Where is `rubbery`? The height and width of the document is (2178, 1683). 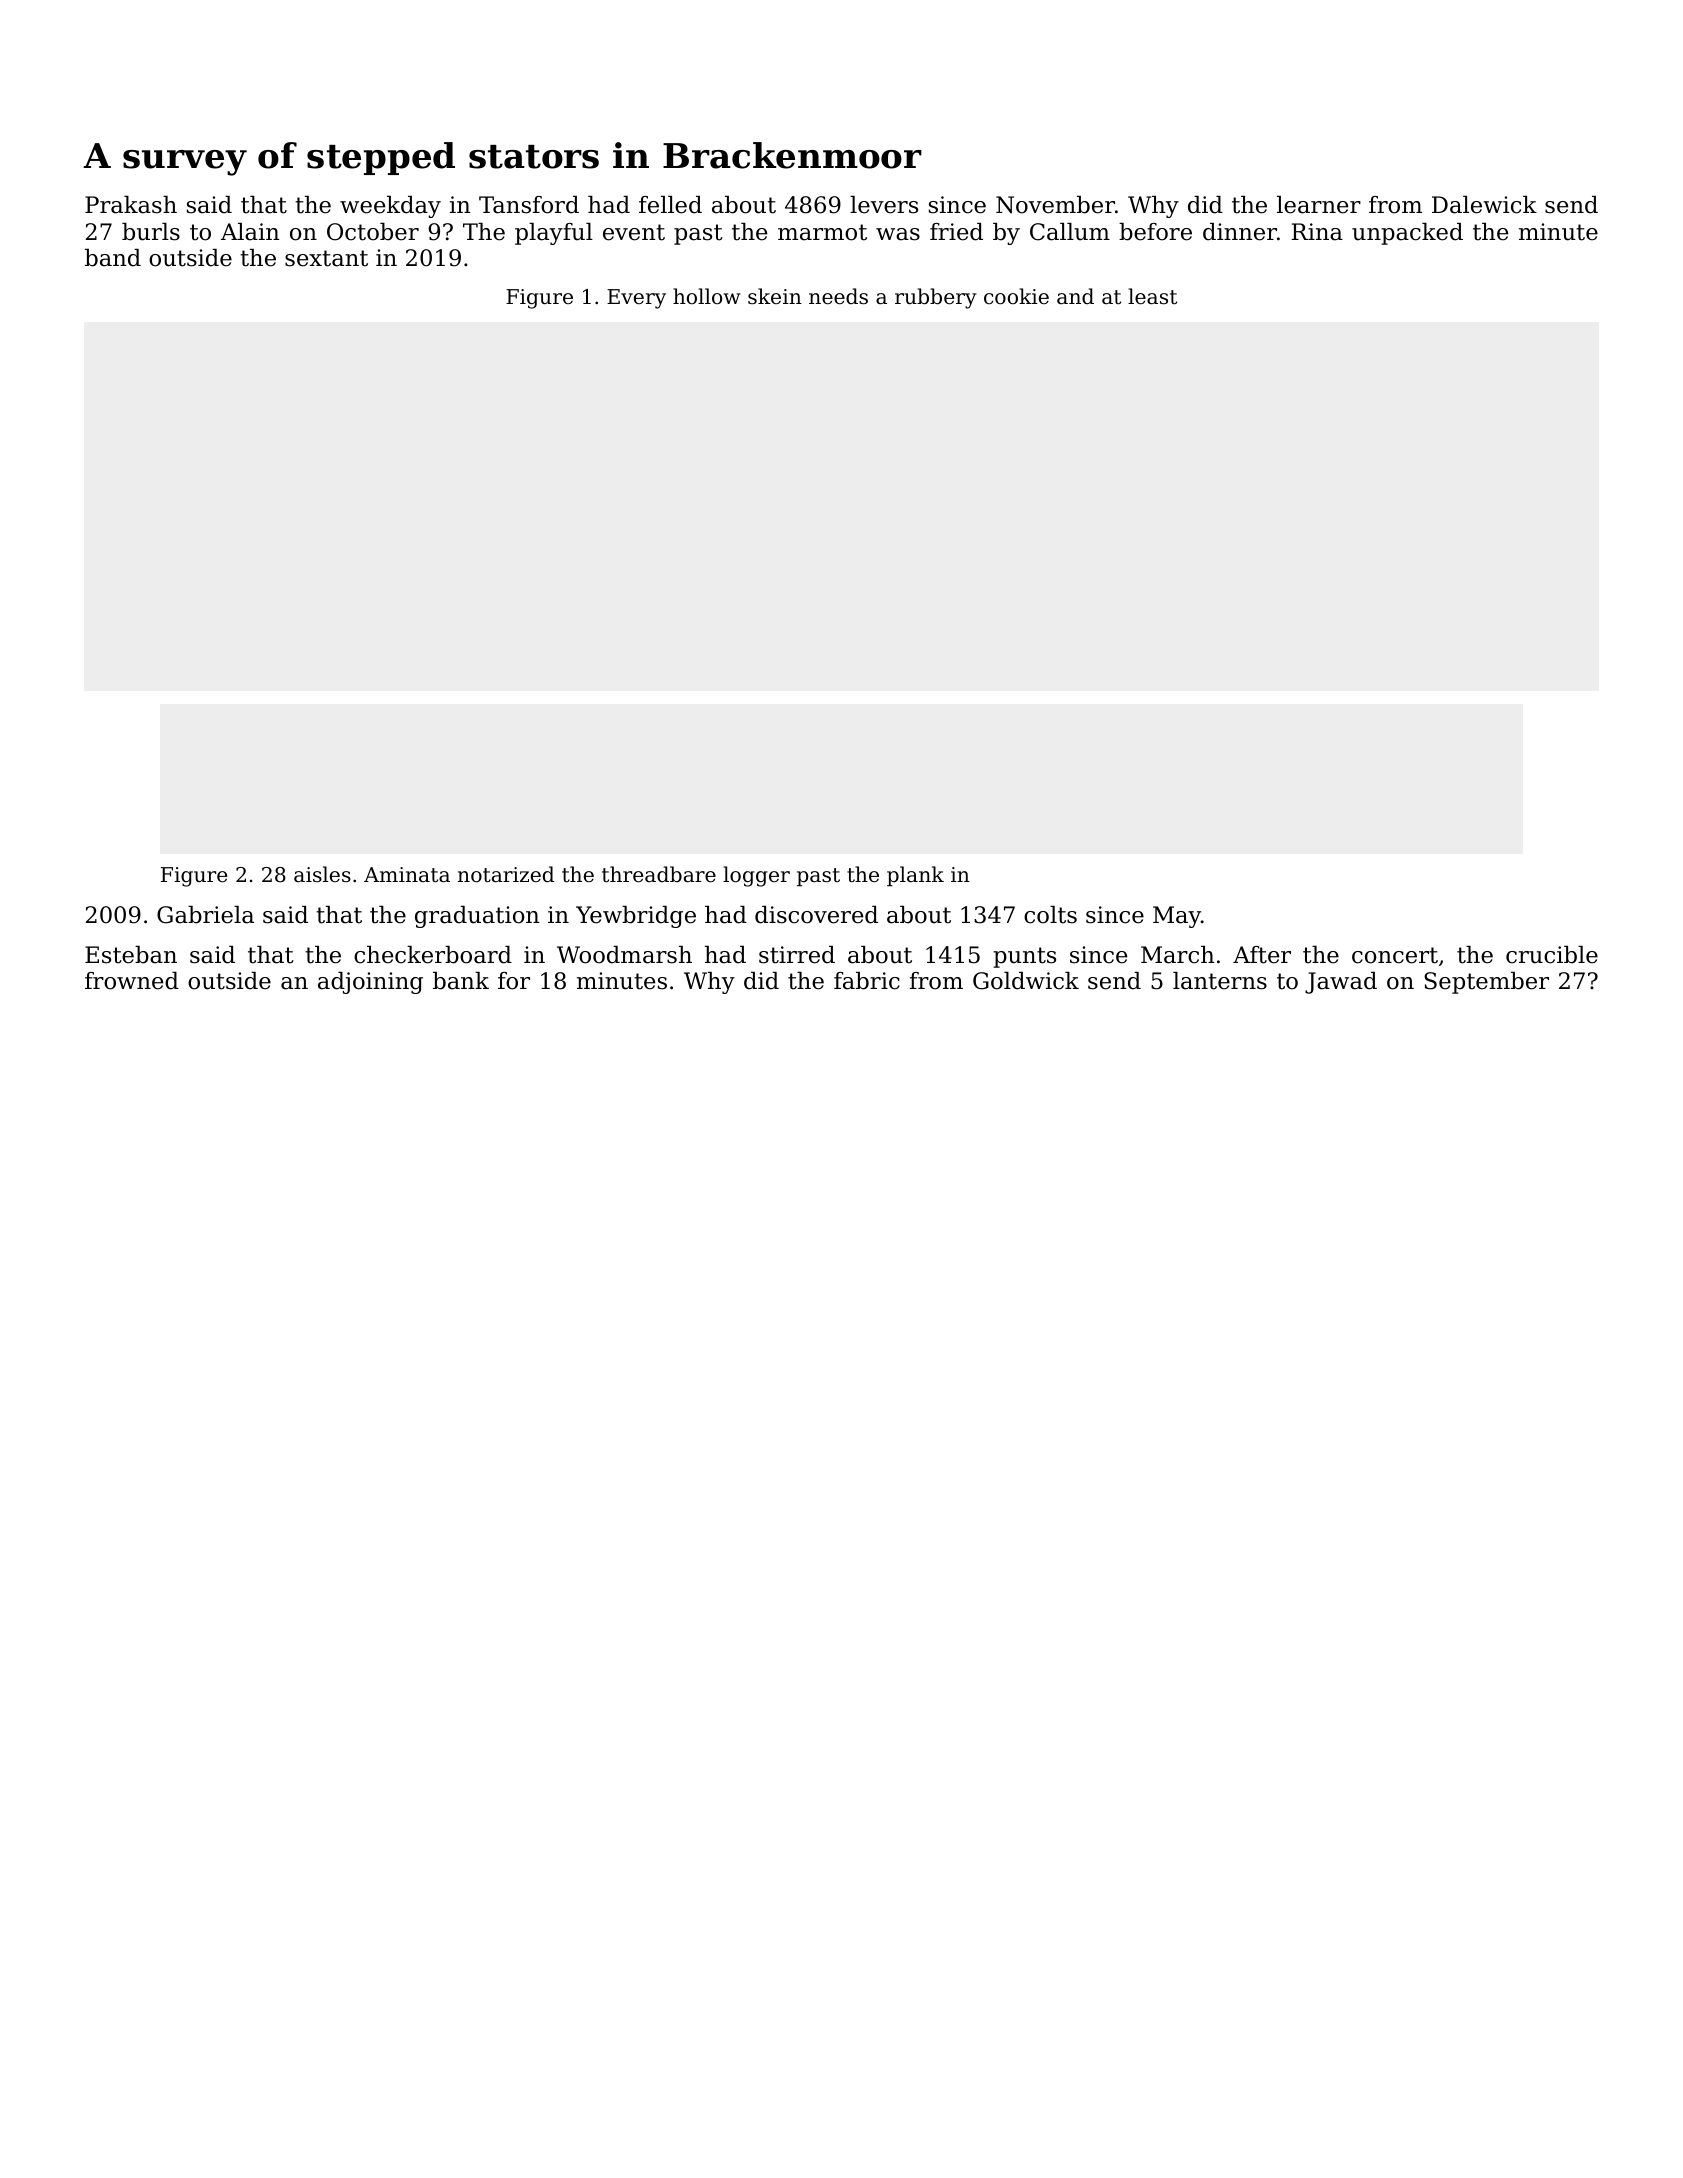 rubbery is located at coordinates (936, 298).
